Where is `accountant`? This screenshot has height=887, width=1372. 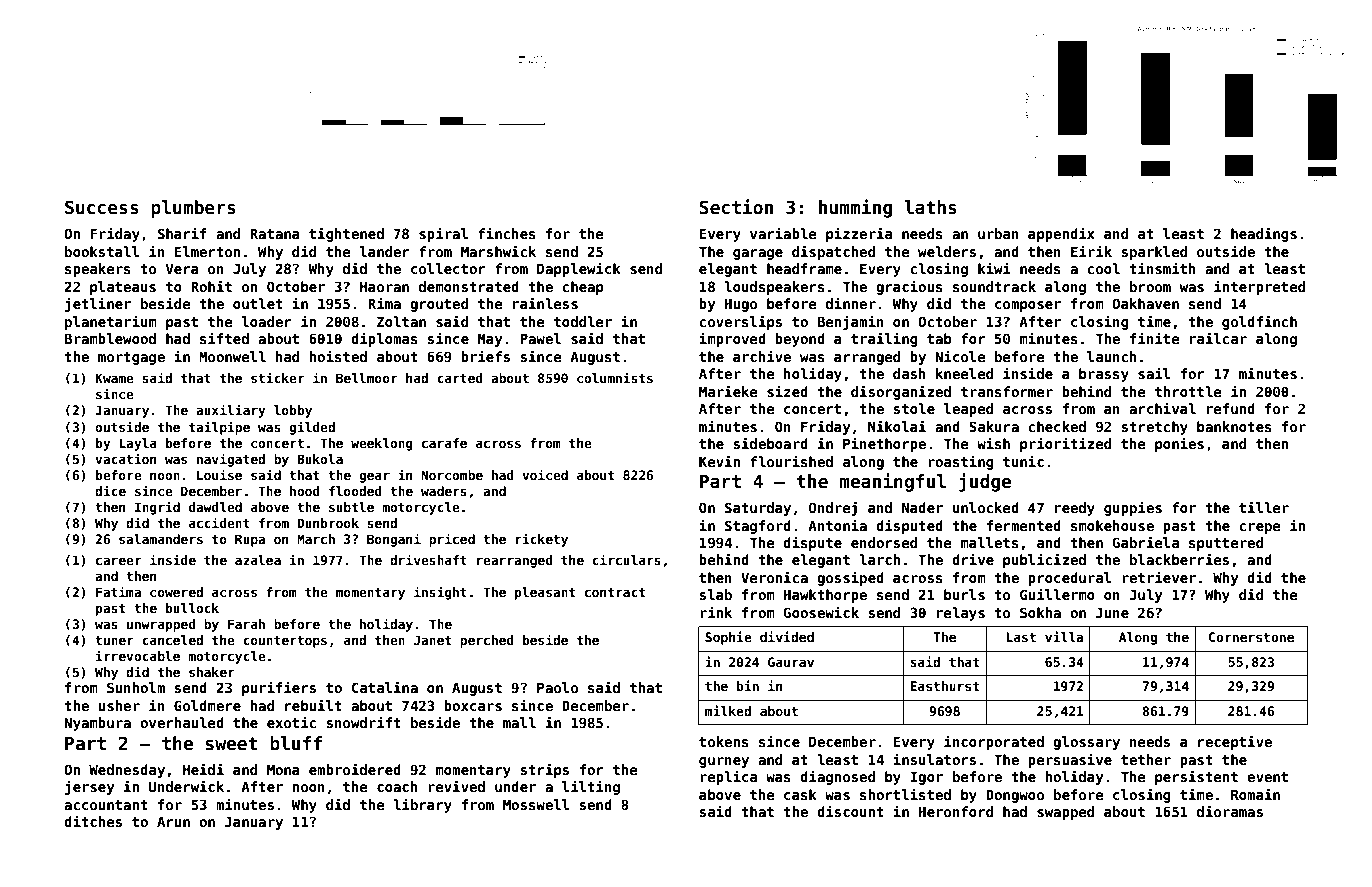 accountant is located at coordinates (106, 805).
